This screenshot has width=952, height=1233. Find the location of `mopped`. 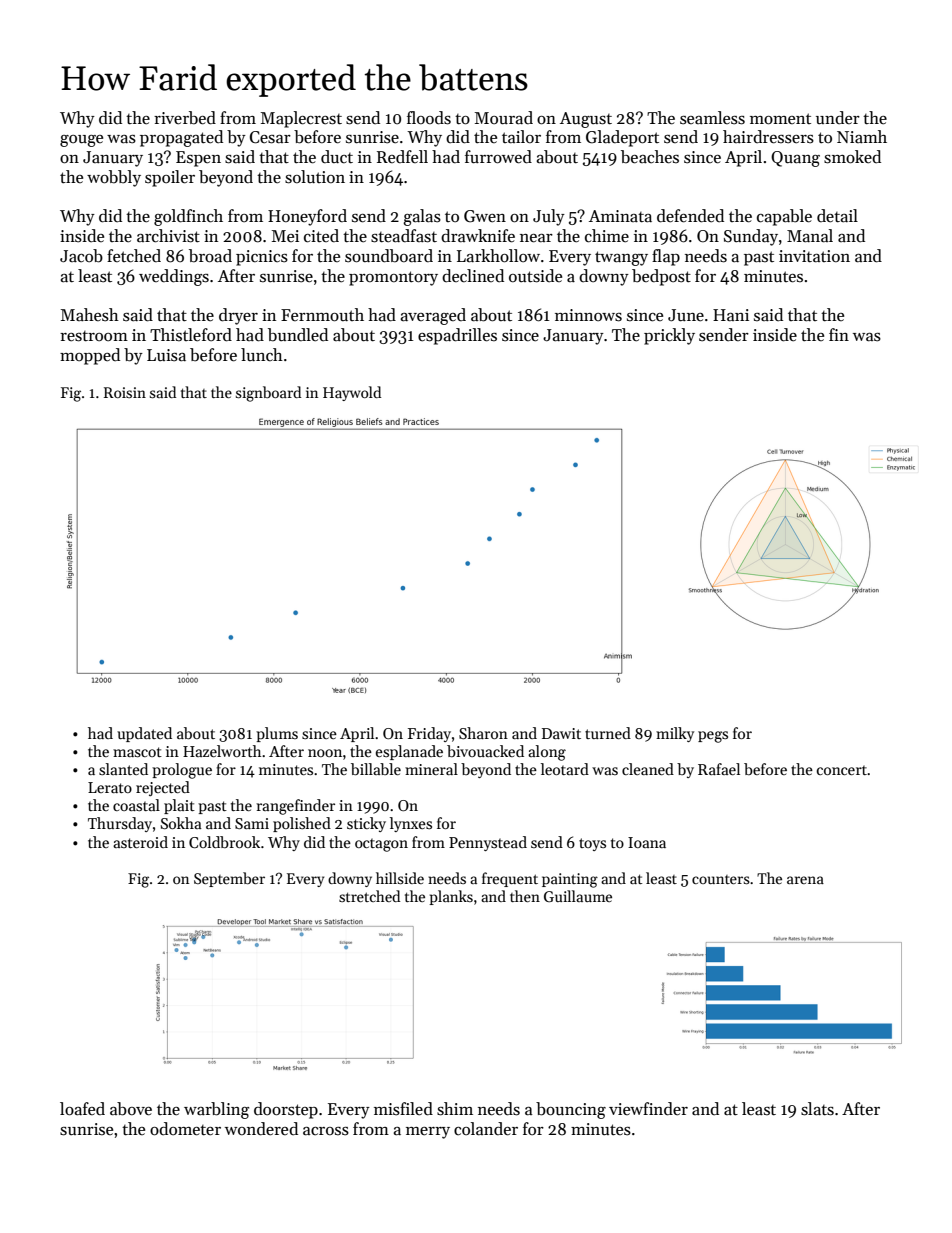

mopped is located at coordinates (90, 356).
